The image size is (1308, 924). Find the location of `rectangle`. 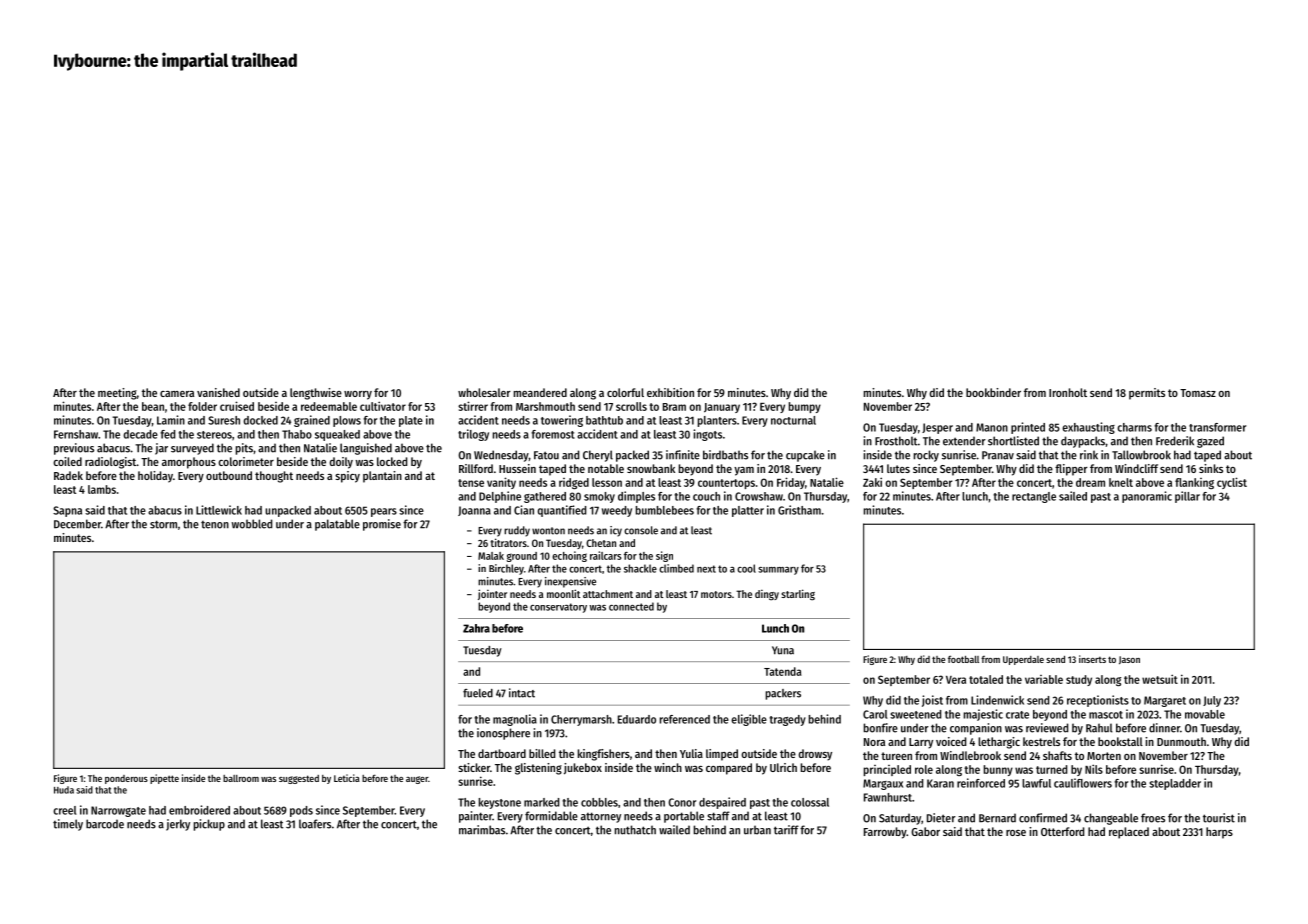

rectangle is located at coordinates (1034, 497).
